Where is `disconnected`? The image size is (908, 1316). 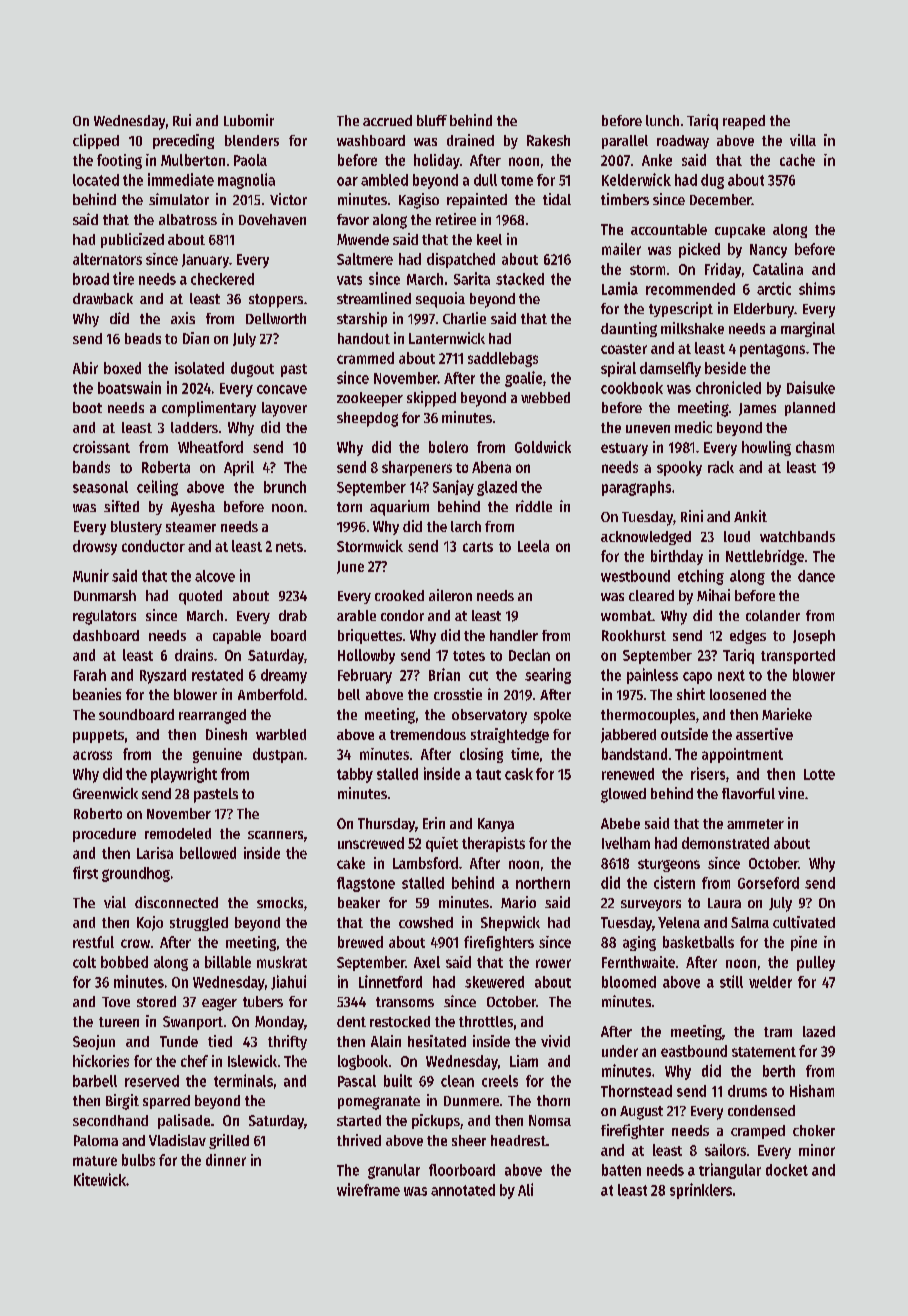 disconnected is located at coordinates (176, 902).
